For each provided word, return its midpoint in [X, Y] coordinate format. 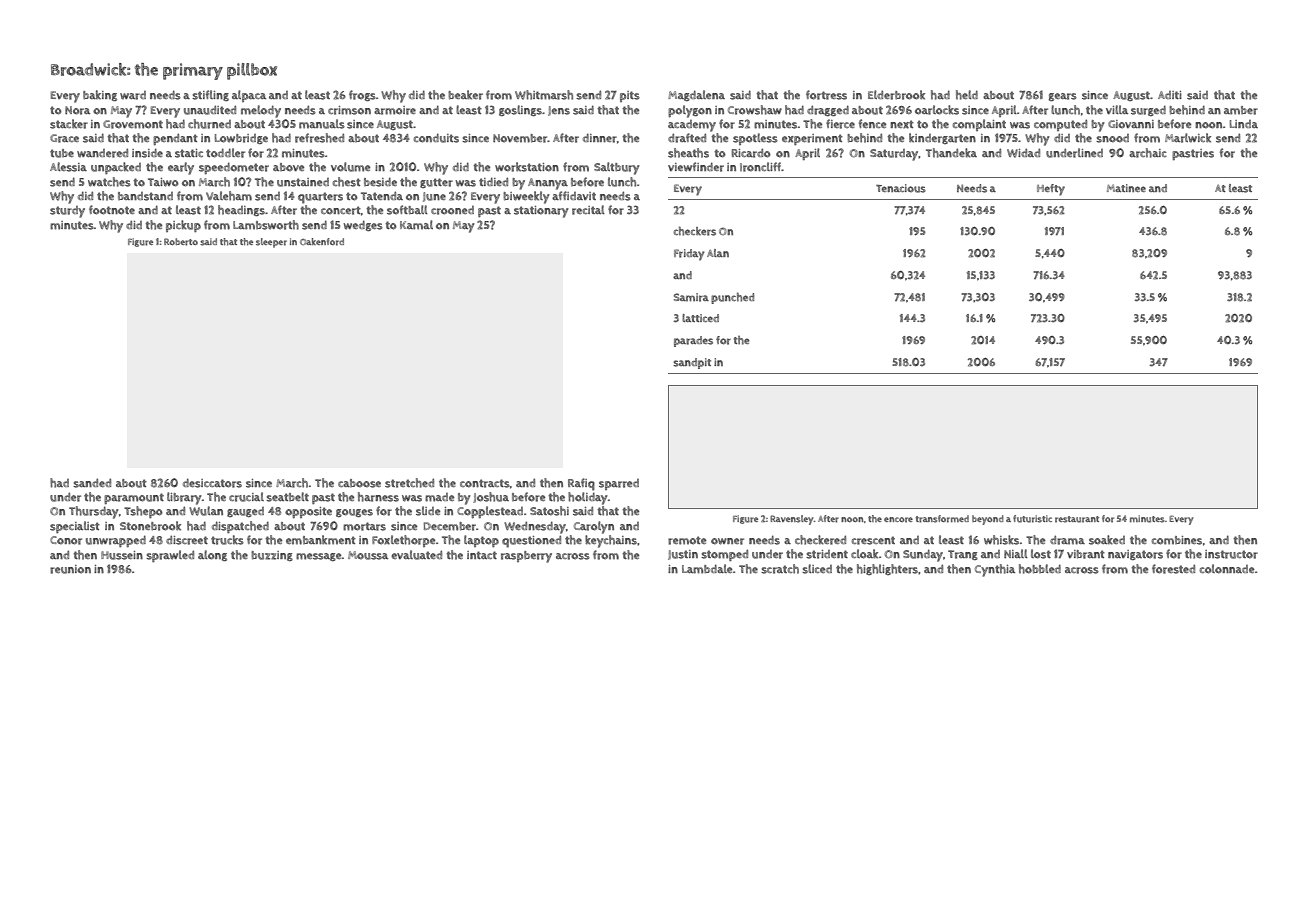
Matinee [1126, 188]
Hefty [1051, 190]
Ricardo [750, 153]
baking [100, 95]
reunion [70, 569]
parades [693, 341]
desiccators [212, 483]
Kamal [416, 225]
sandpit [692, 363]
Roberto [181, 242]
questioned [531, 541]
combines [1177, 540]
